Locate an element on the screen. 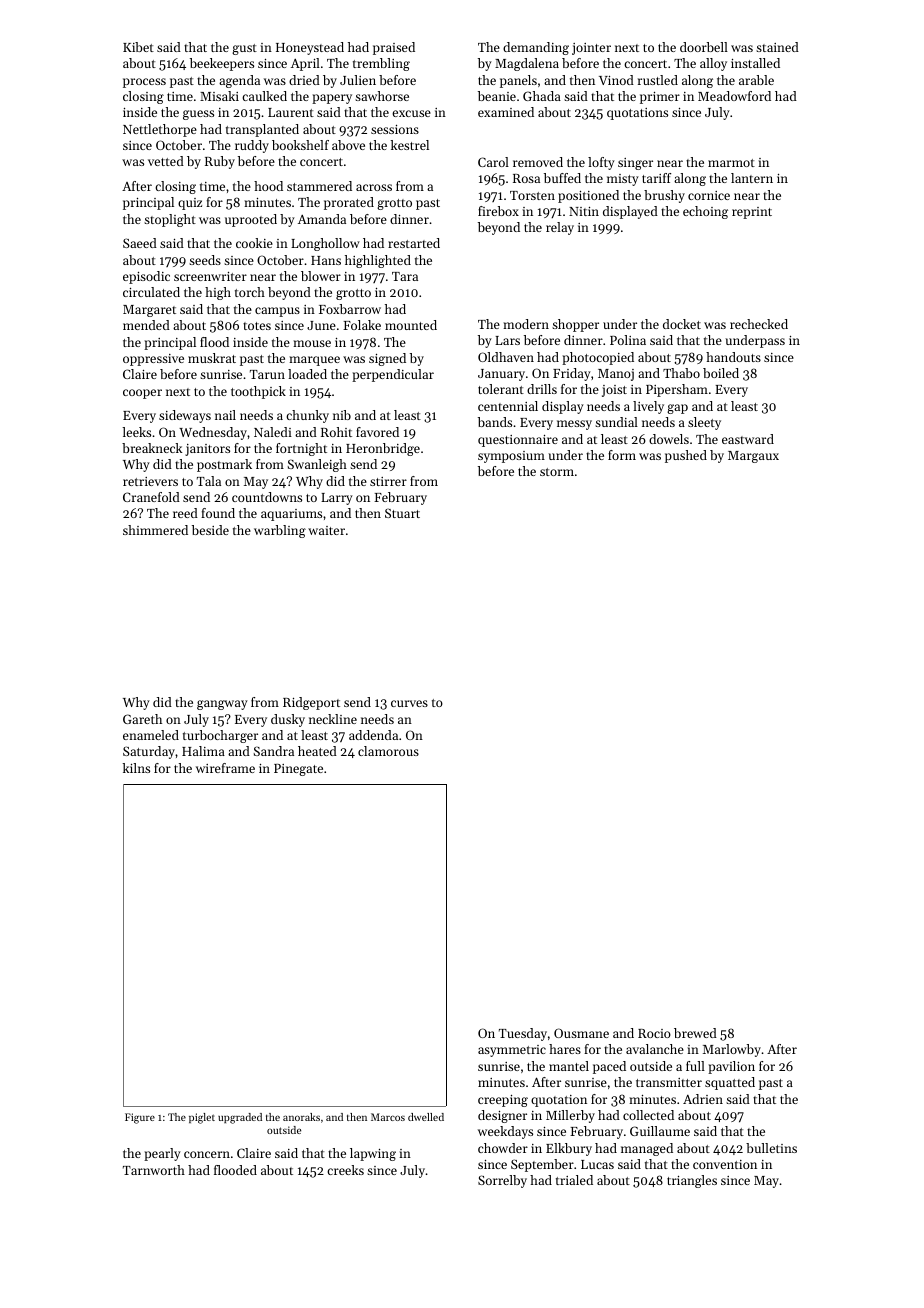 This screenshot has height=1308, width=924. Stuart is located at coordinates (402, 513).
